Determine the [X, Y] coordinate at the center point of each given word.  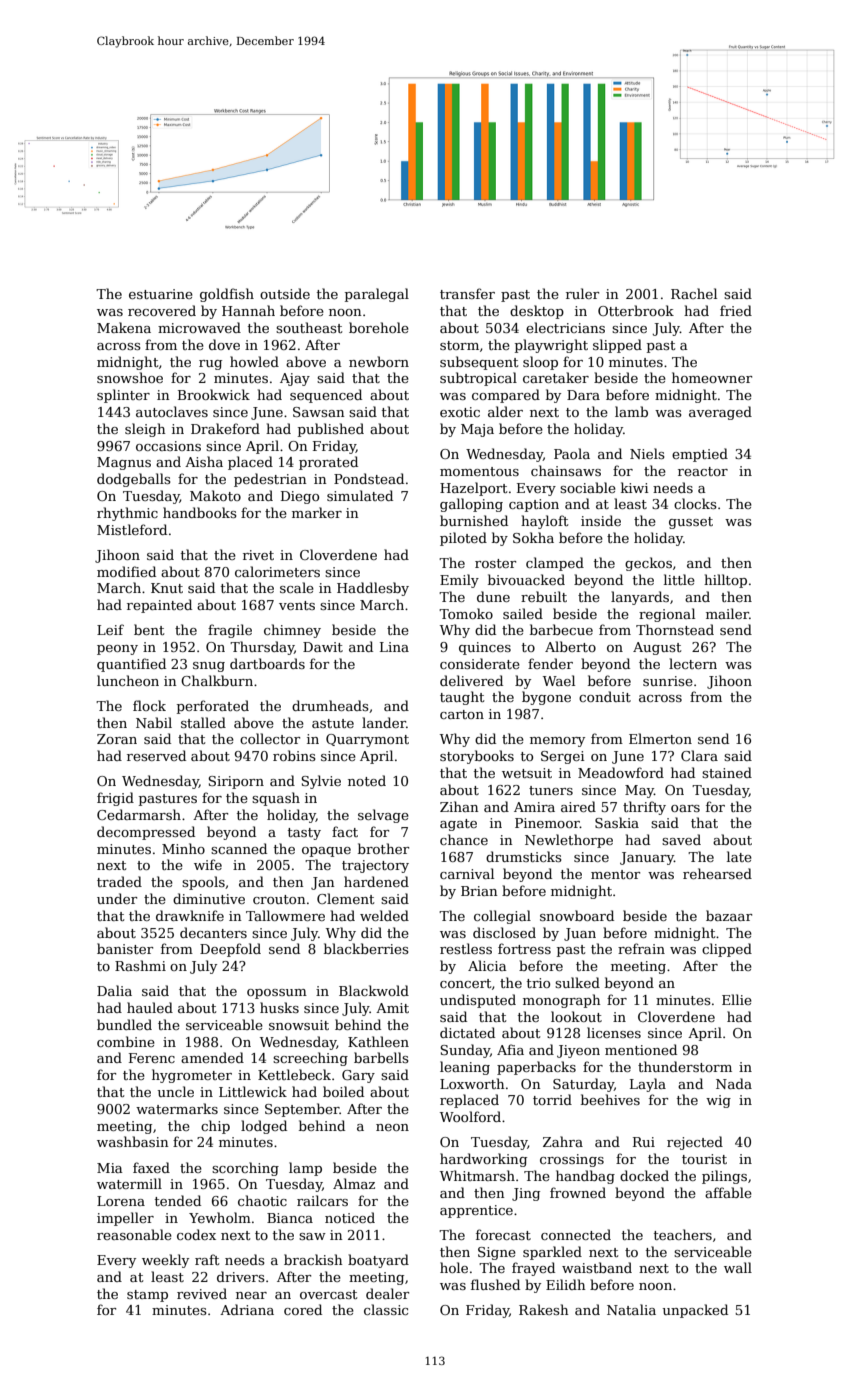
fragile [230, 631]
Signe [497, 1253]
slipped [617, 346]
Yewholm [220, 1217]
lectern [693, 663]
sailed [523, 613]
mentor [615, 874]
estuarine [161, 294]
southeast [309, 327]
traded [119, 881]
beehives [610, 1099]
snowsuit [299, 1025]
